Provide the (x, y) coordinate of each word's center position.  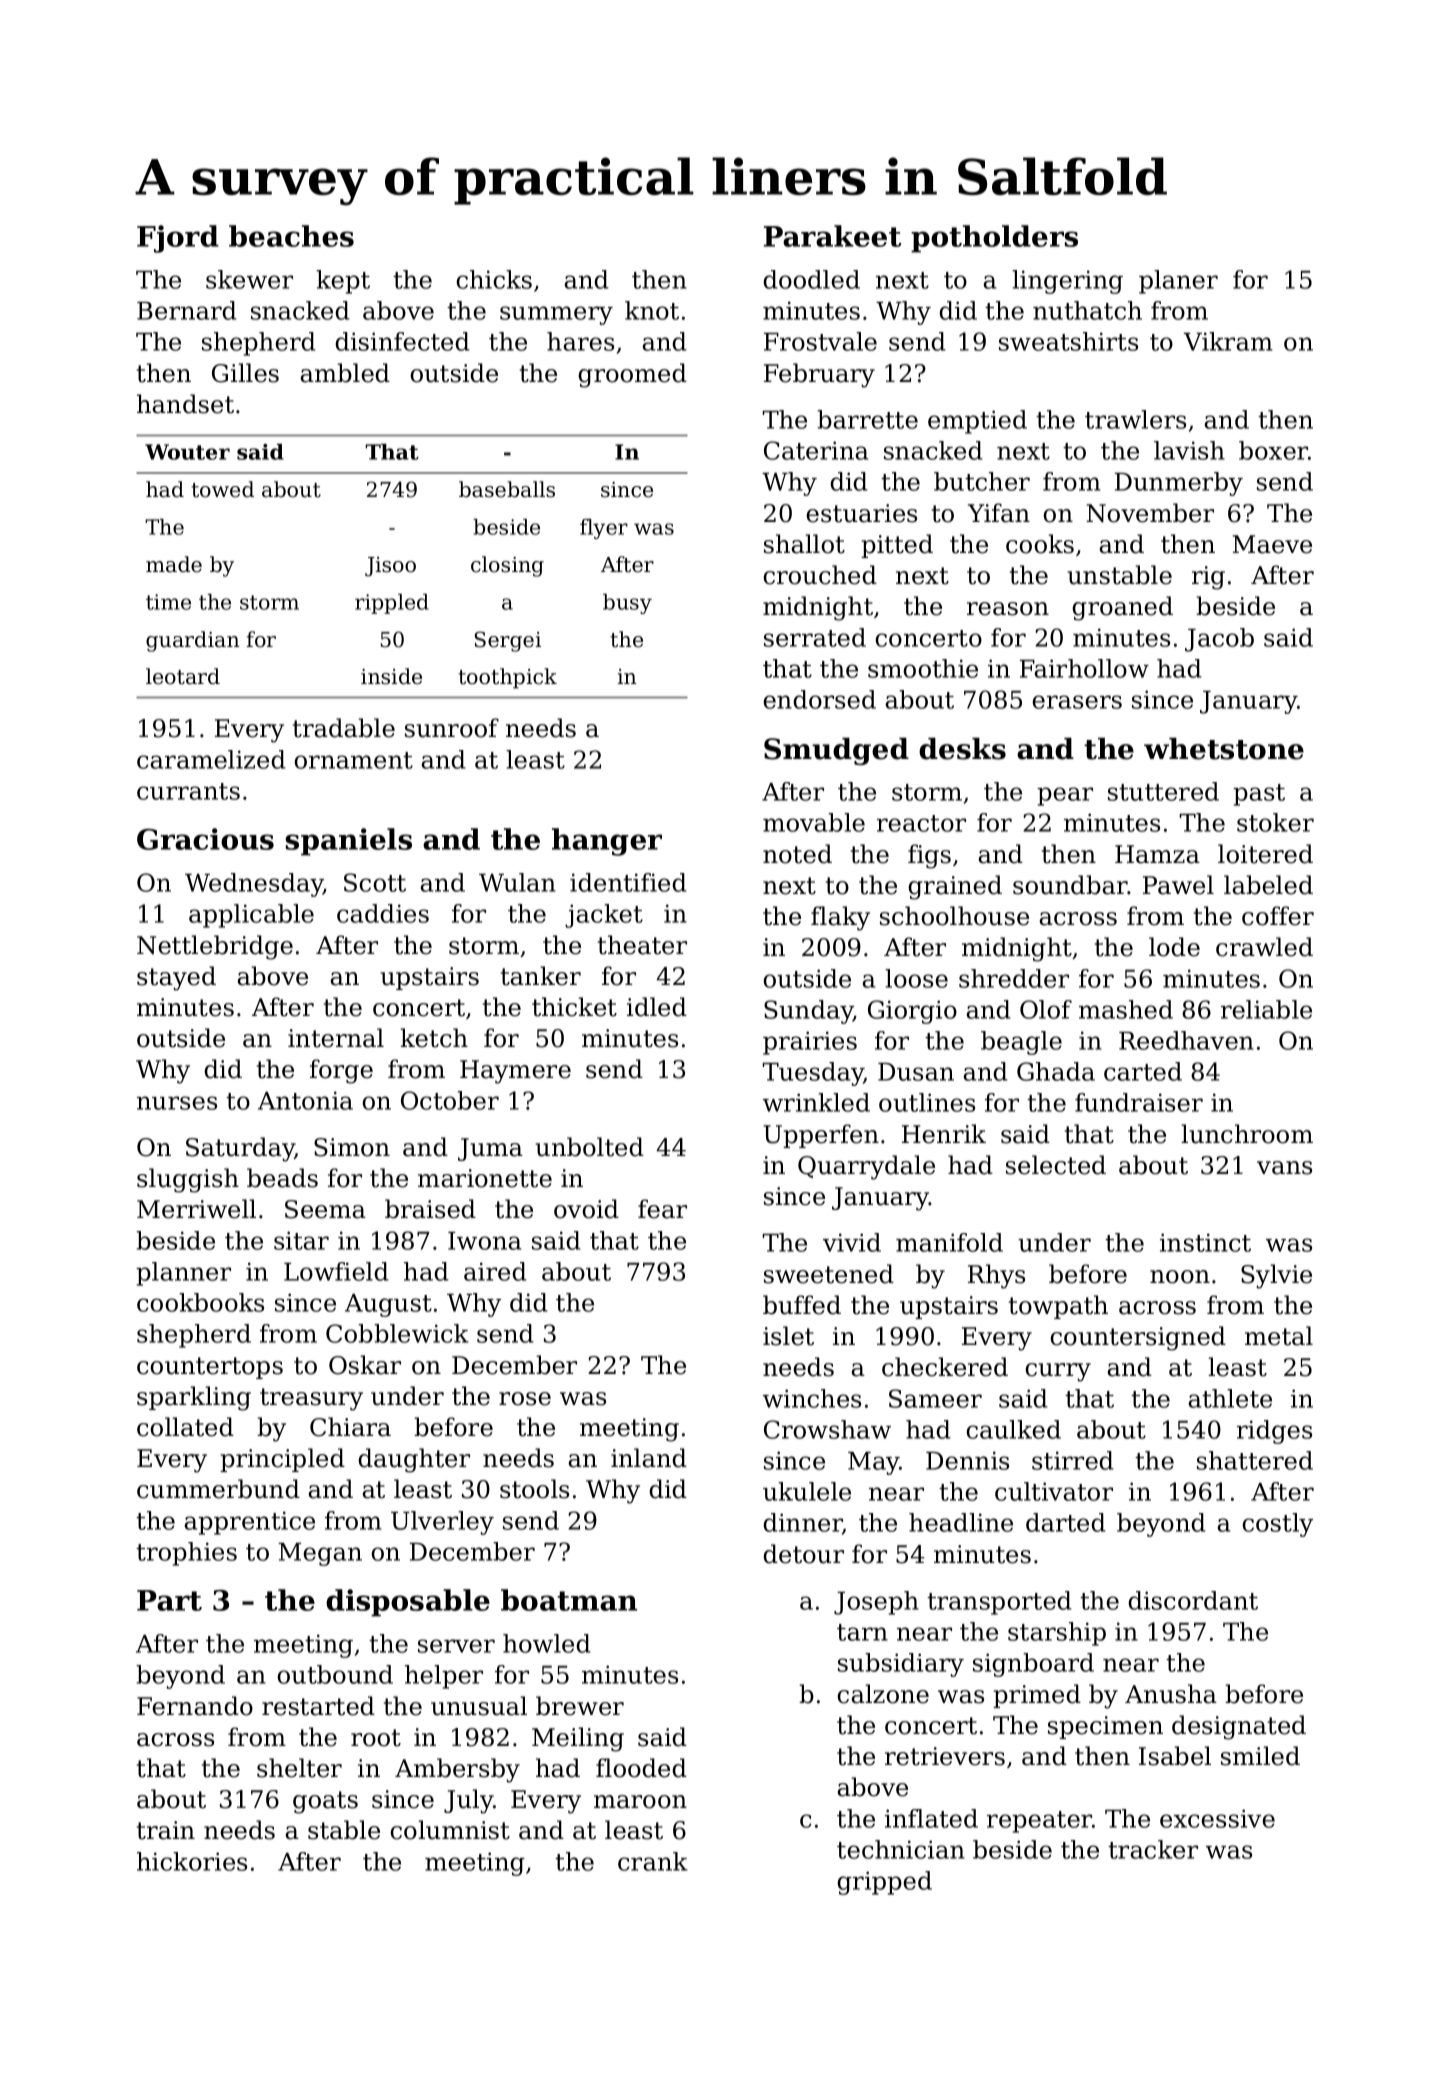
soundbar (1070, 885)
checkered (945, 1367)
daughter (414, 1460)
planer (1178, 282)
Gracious (205, 839)
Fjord (178, 239)
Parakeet (832, 236)
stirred (1073, 1460)
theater (642, 945)
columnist (450, 1830)
